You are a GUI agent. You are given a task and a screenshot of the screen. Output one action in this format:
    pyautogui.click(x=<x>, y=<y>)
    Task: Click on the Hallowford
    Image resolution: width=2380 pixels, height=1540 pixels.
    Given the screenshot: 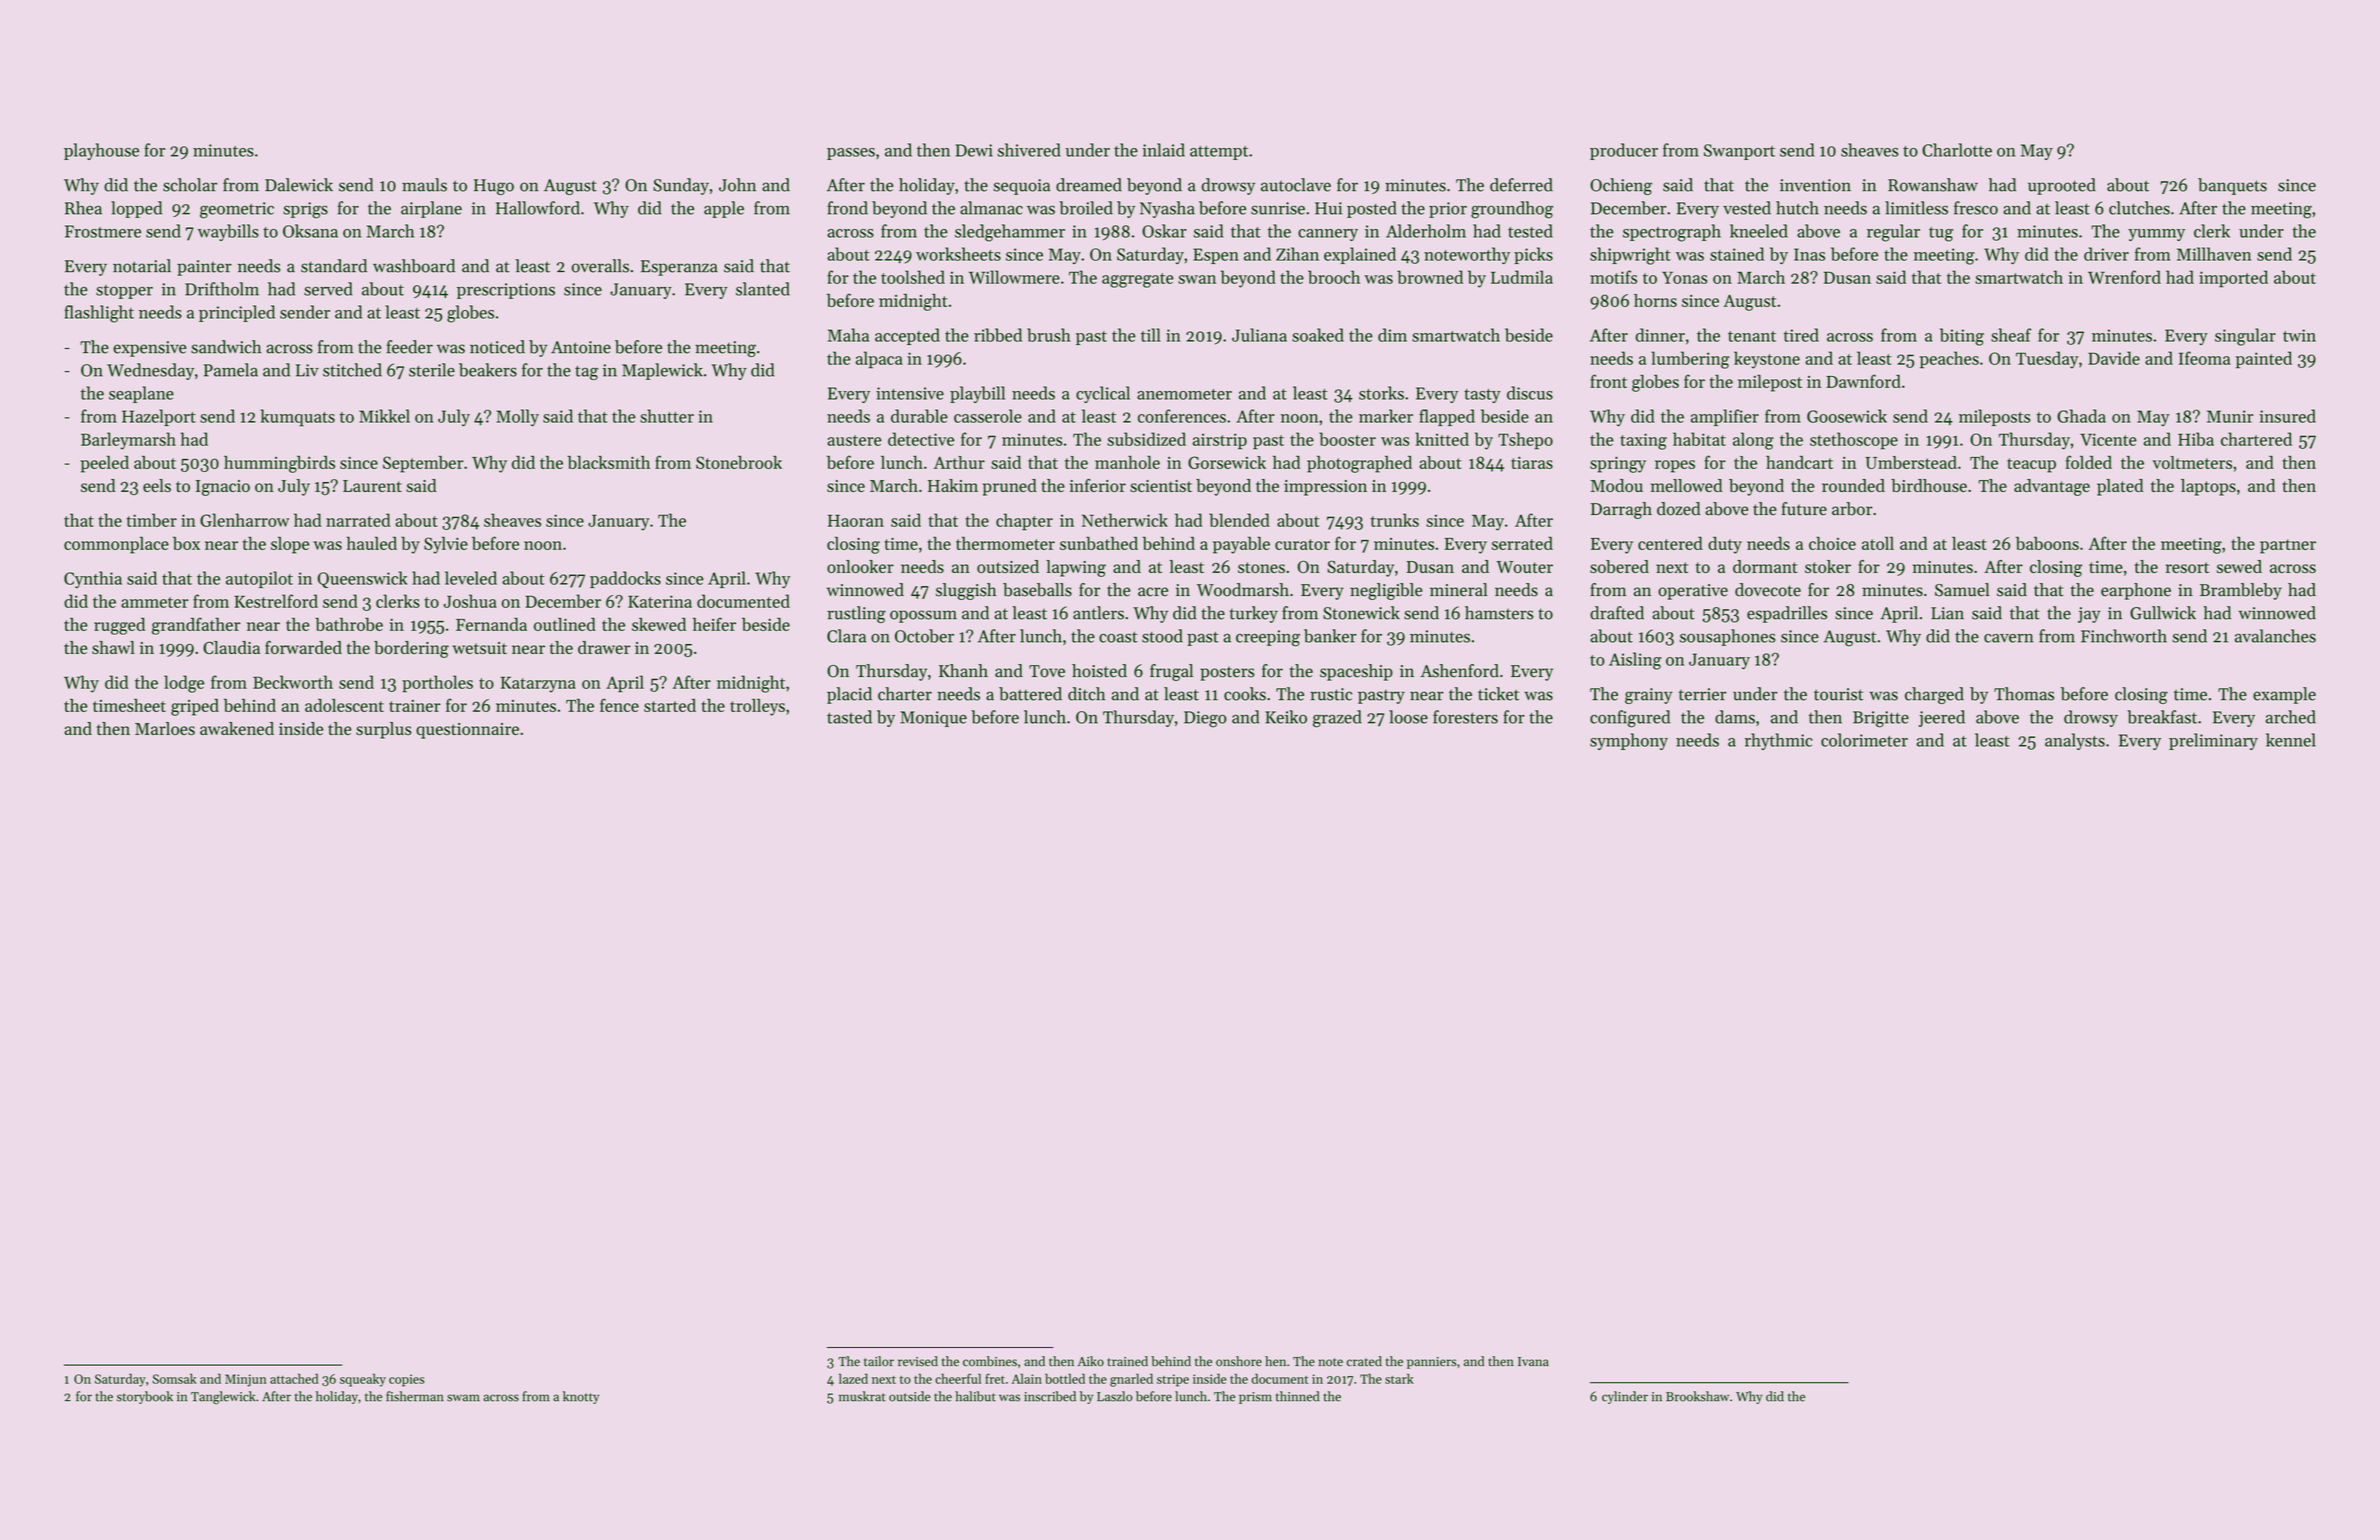 What is the action you would take?
    pyautogui.click(x=538, y=208)
